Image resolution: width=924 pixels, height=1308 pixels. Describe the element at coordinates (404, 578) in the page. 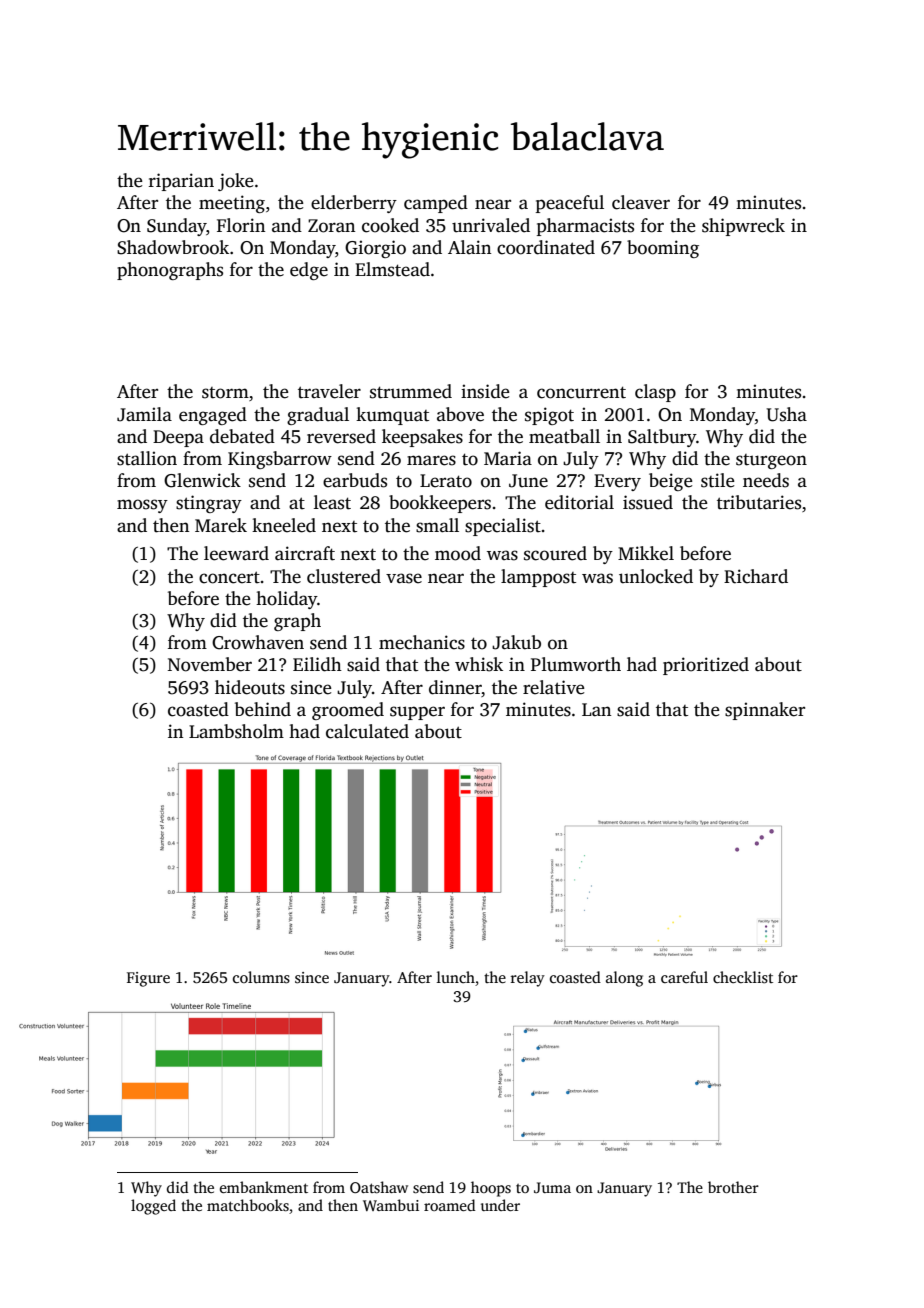

I see `vase` at that location.
